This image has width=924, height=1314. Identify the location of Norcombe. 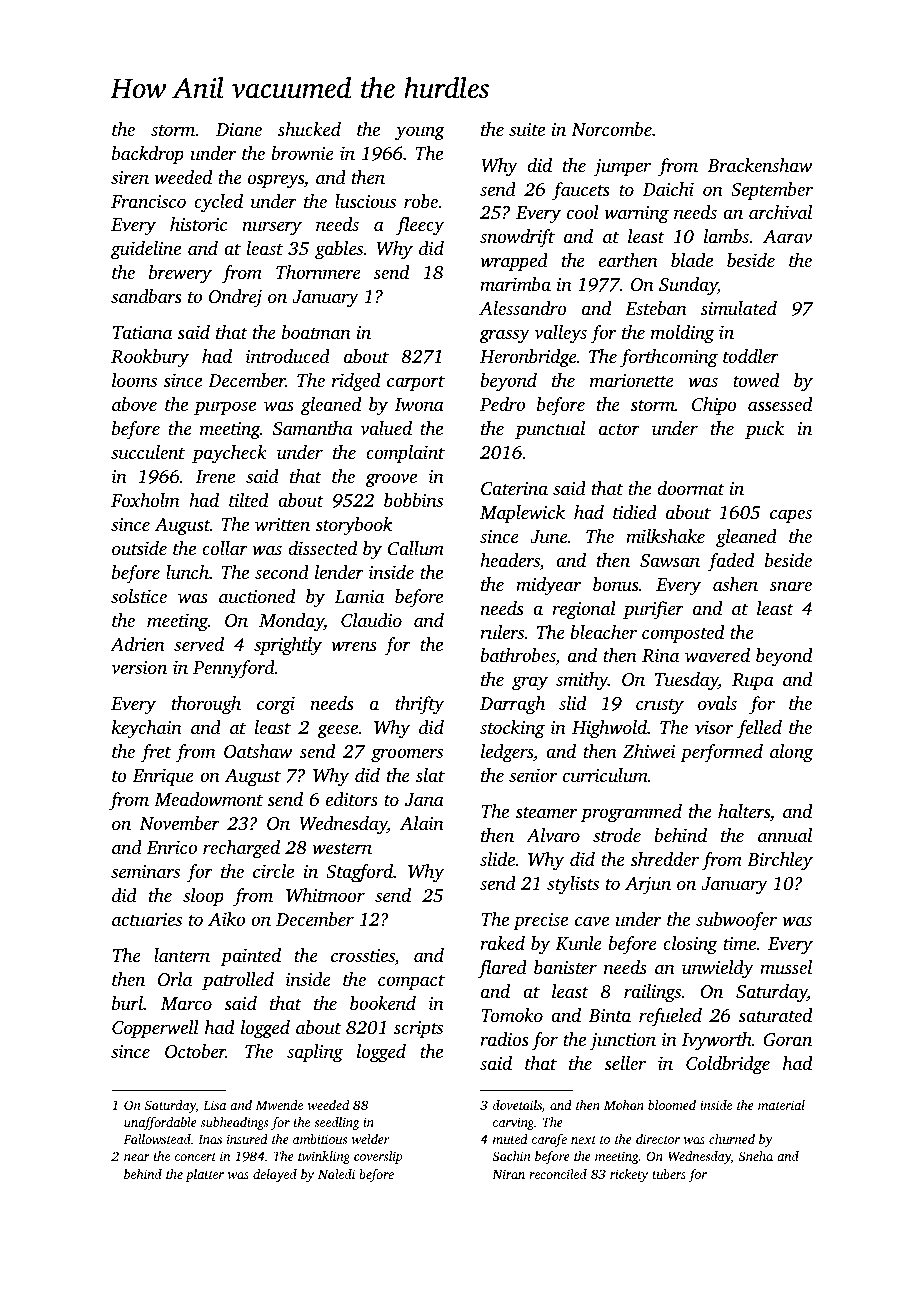
(611, 129).
